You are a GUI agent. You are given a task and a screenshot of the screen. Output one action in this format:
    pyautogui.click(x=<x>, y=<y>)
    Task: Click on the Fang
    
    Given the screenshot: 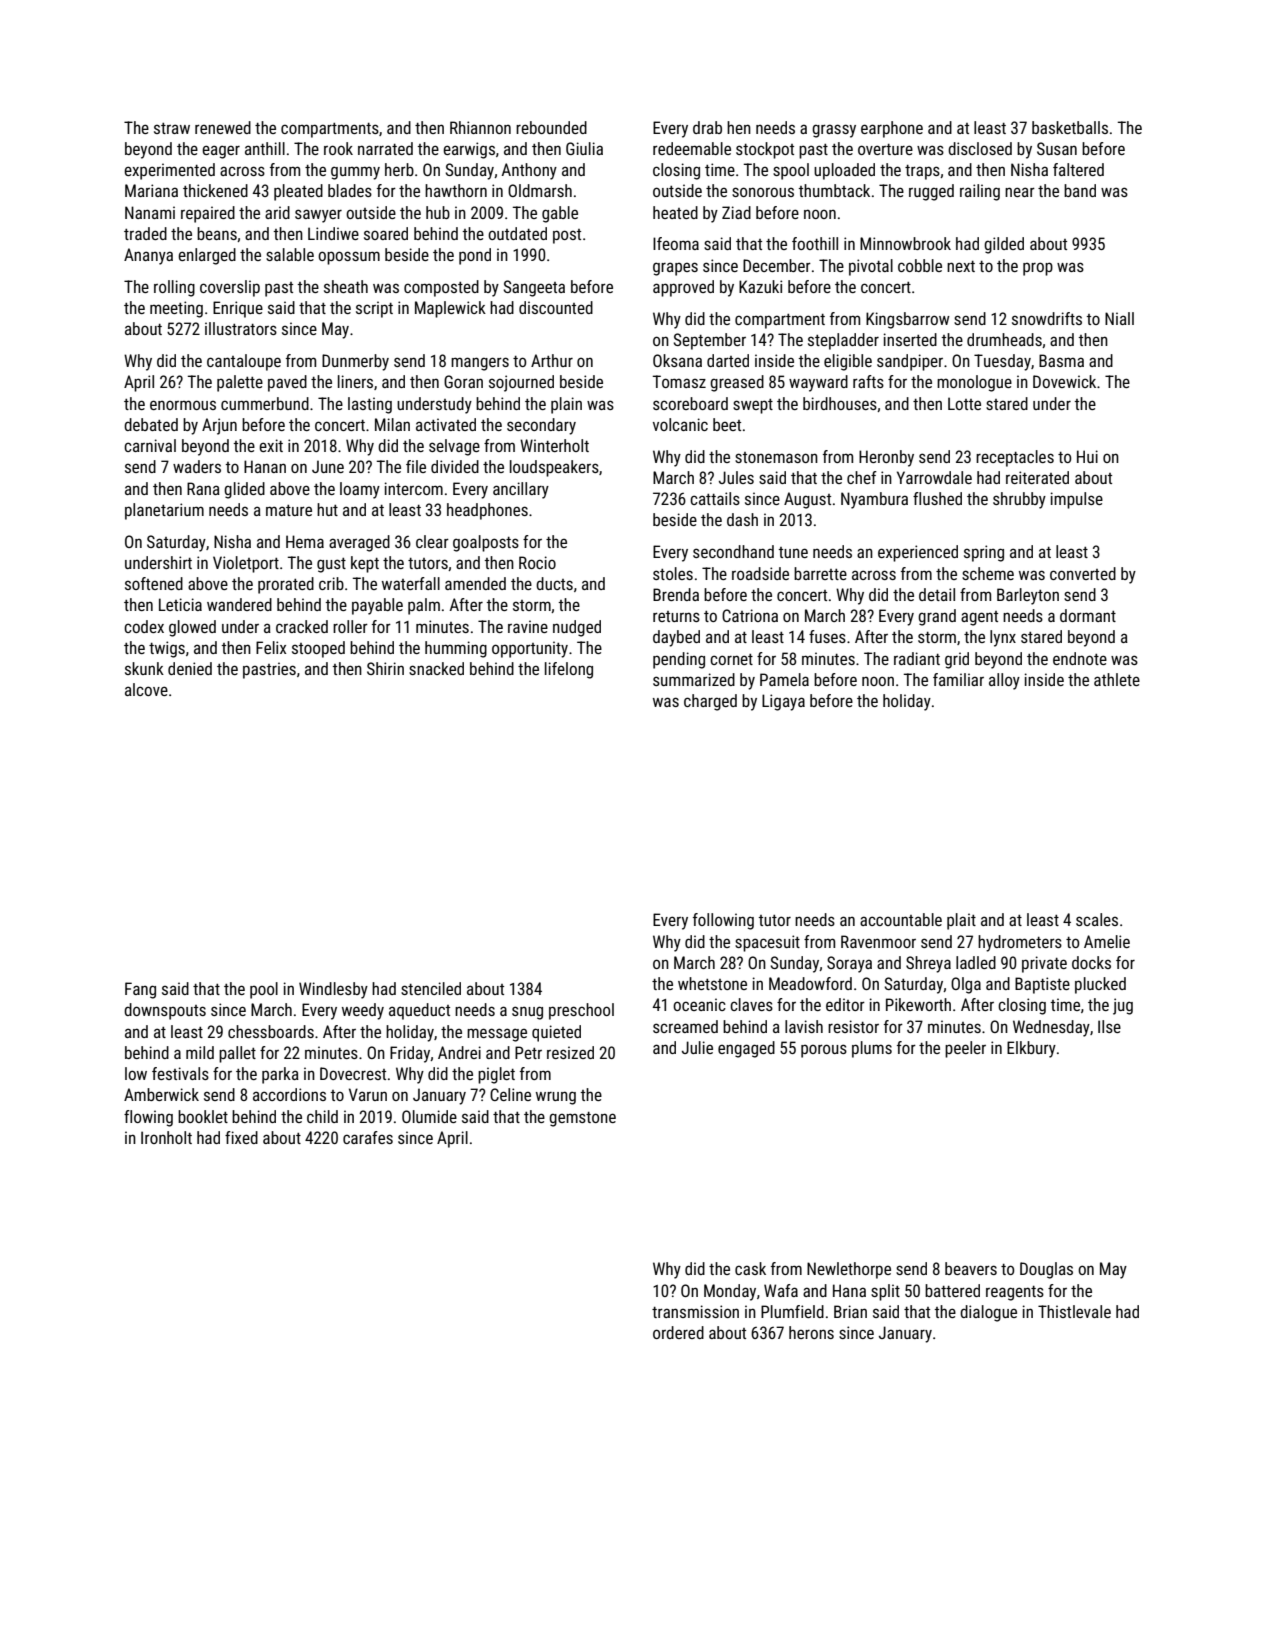 What is the action you would take?
    pyautogui.click(x=140, y=990)
